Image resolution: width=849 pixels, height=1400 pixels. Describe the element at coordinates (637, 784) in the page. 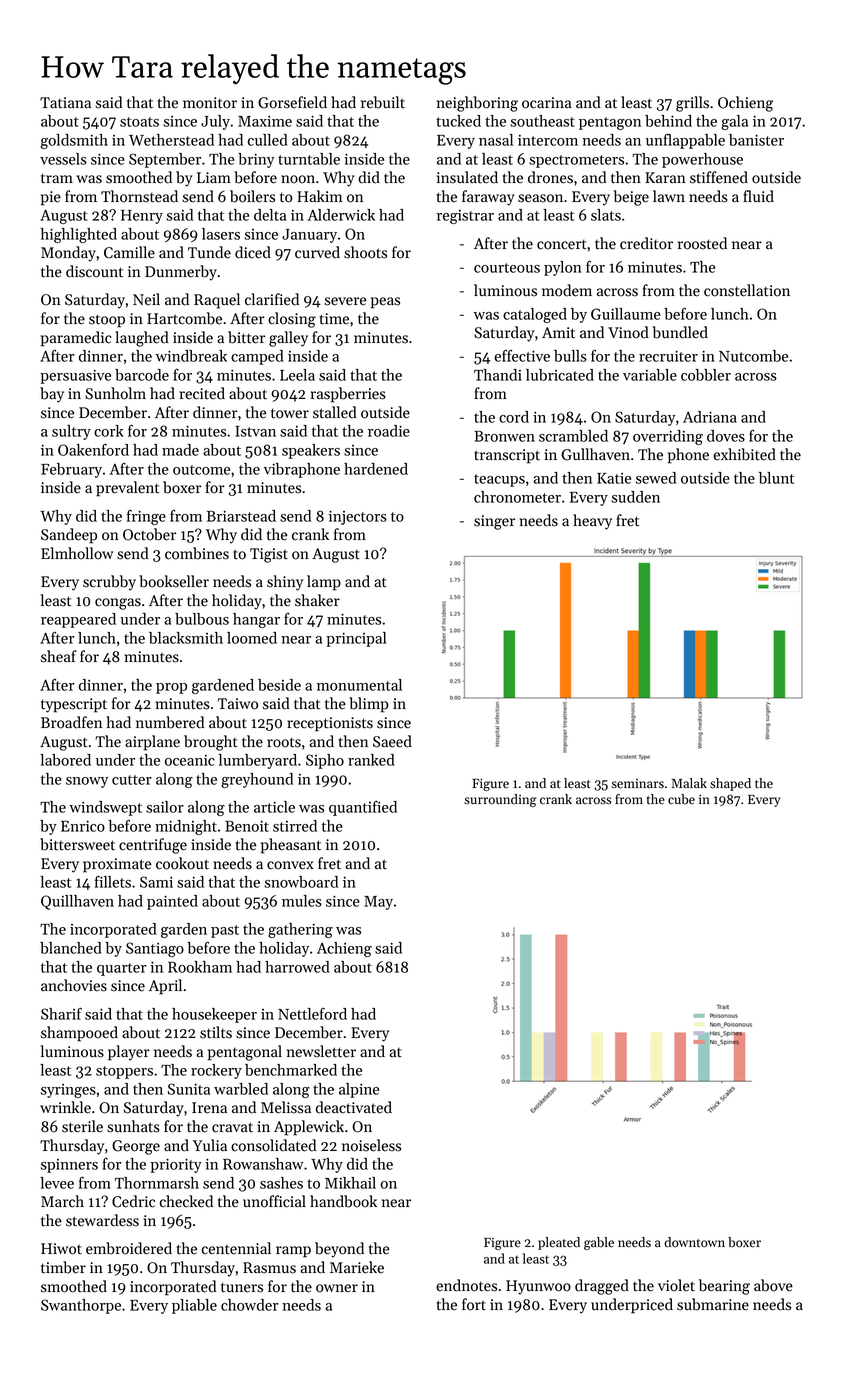

I see `seminars` at that location.
